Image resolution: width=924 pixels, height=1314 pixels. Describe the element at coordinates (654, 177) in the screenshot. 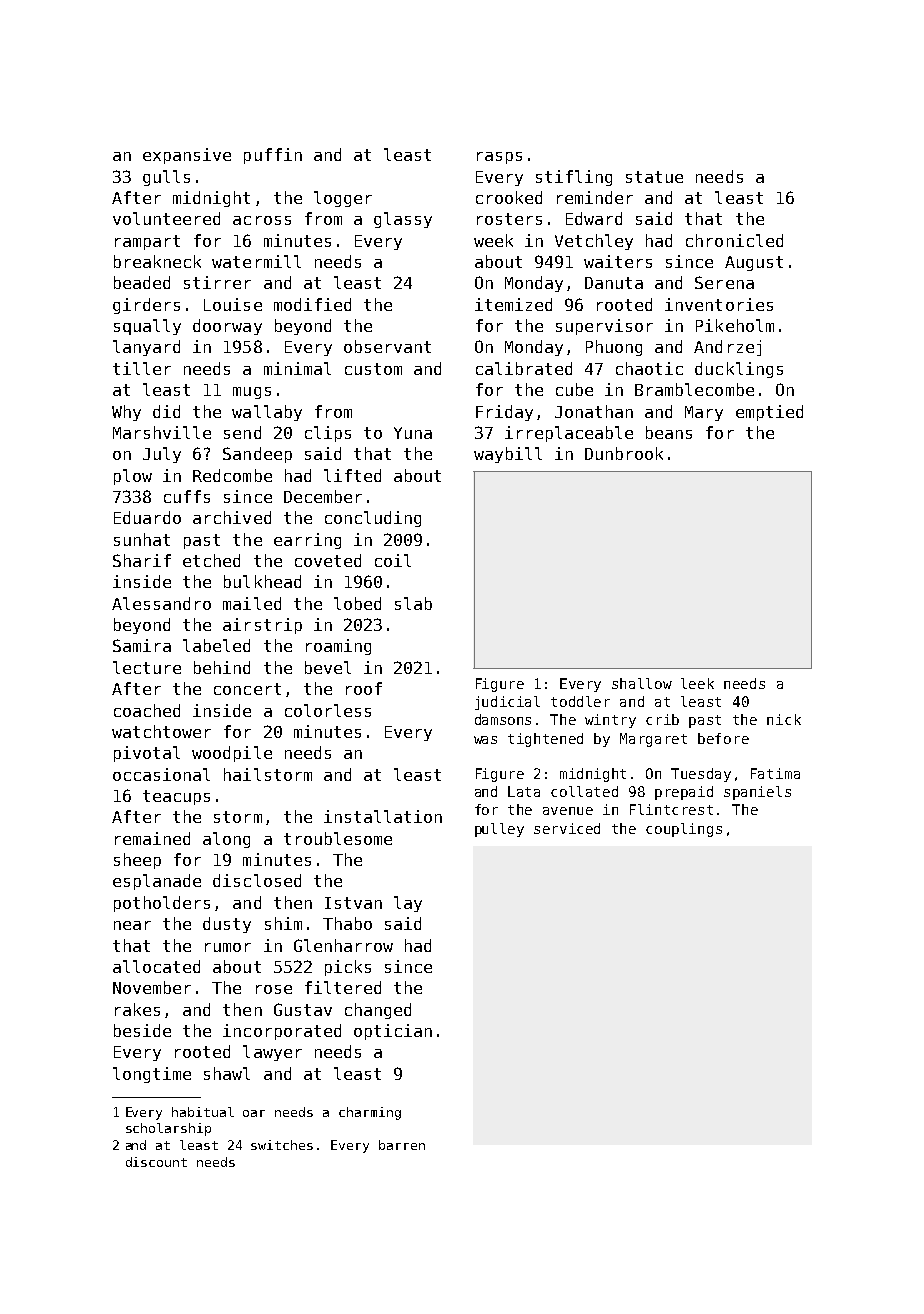

I see `statue` at that location.
